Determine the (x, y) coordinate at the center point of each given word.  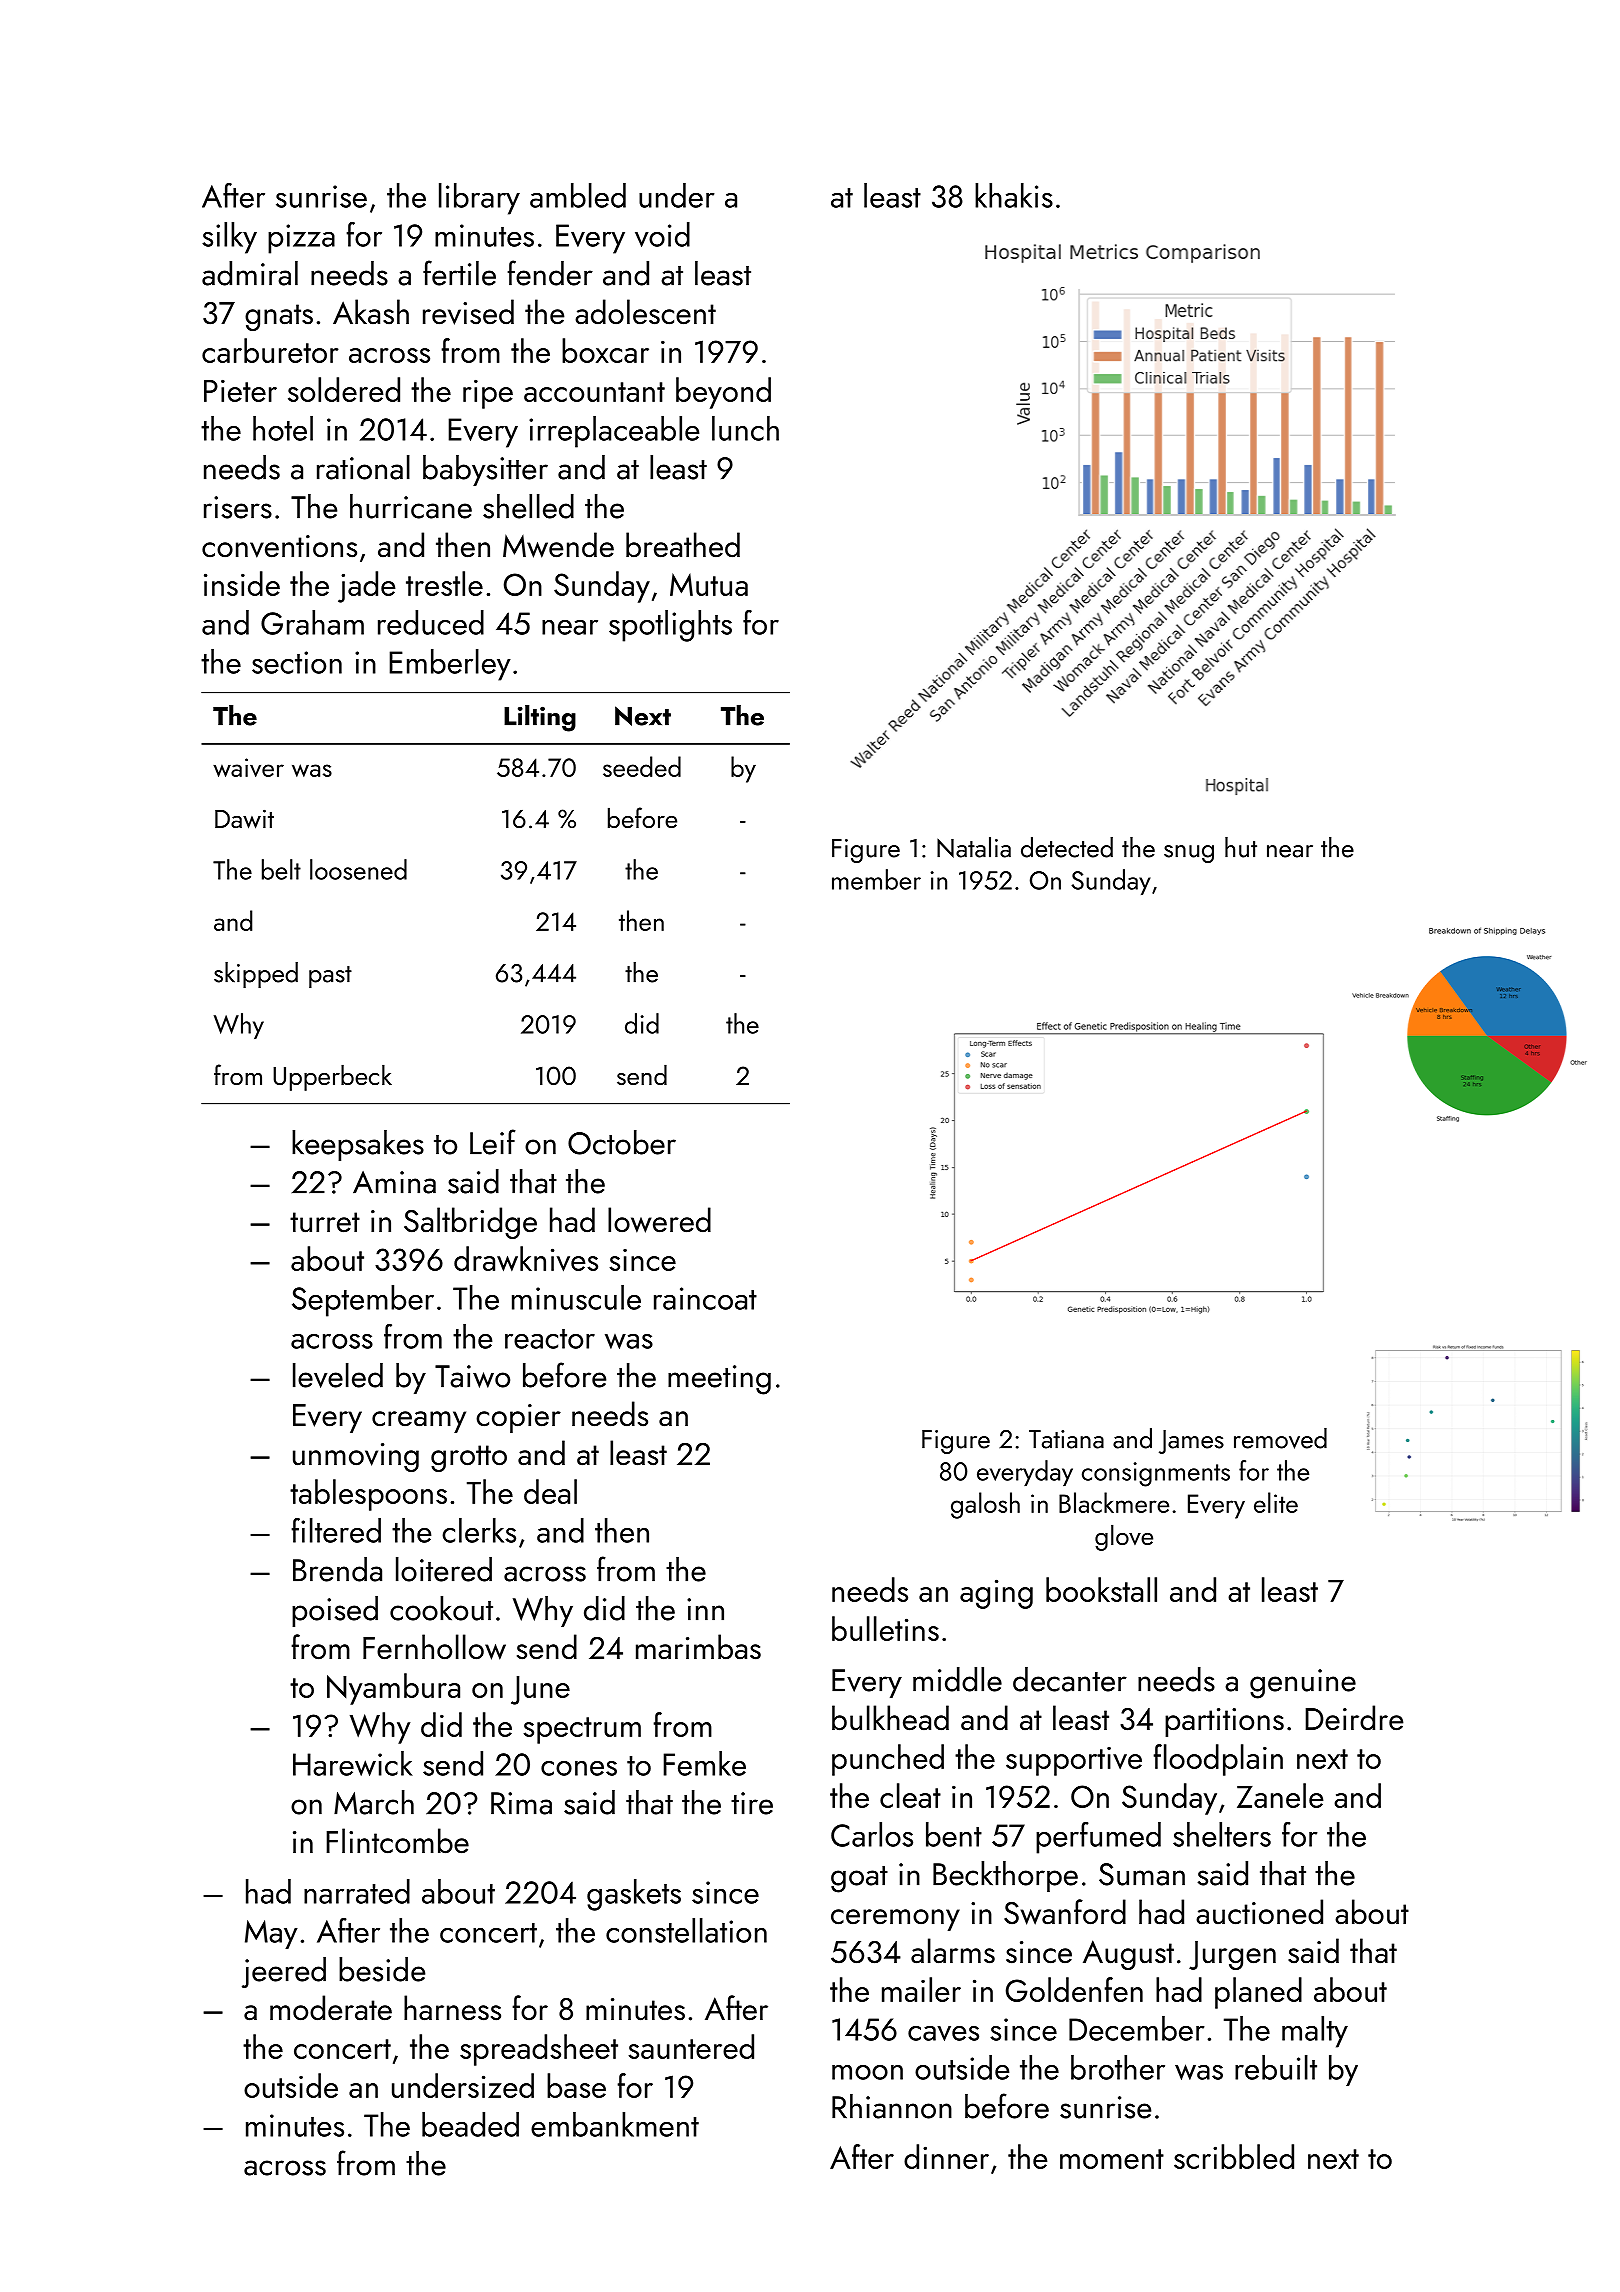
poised (335, 1611)
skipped (256, 975)
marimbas (698, 1647)
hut (1241, 847)
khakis (1014, 195)
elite (1276, 1502)
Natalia (974, 847)
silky (229, 238)
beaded (470, 2124)
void (662, 234)
